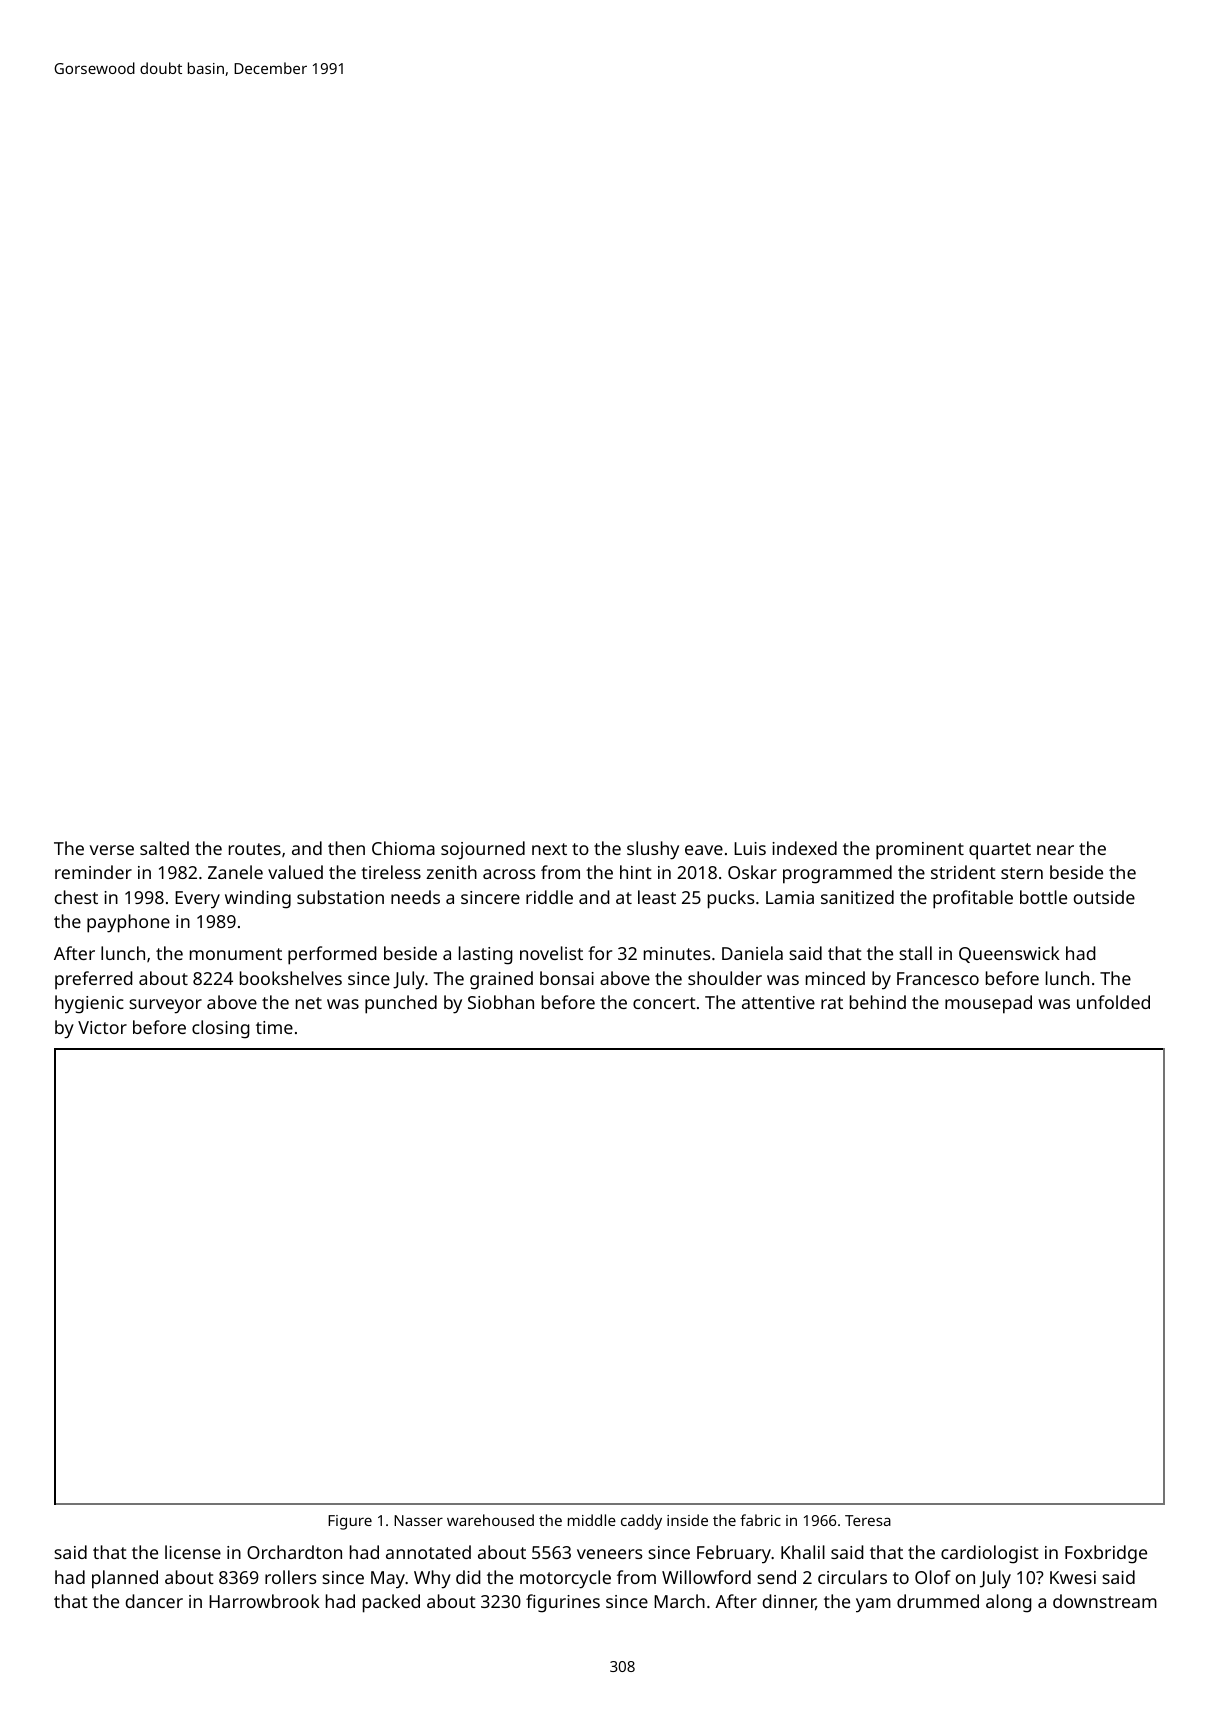  I want to click on Chioma, so click(403, 848).
